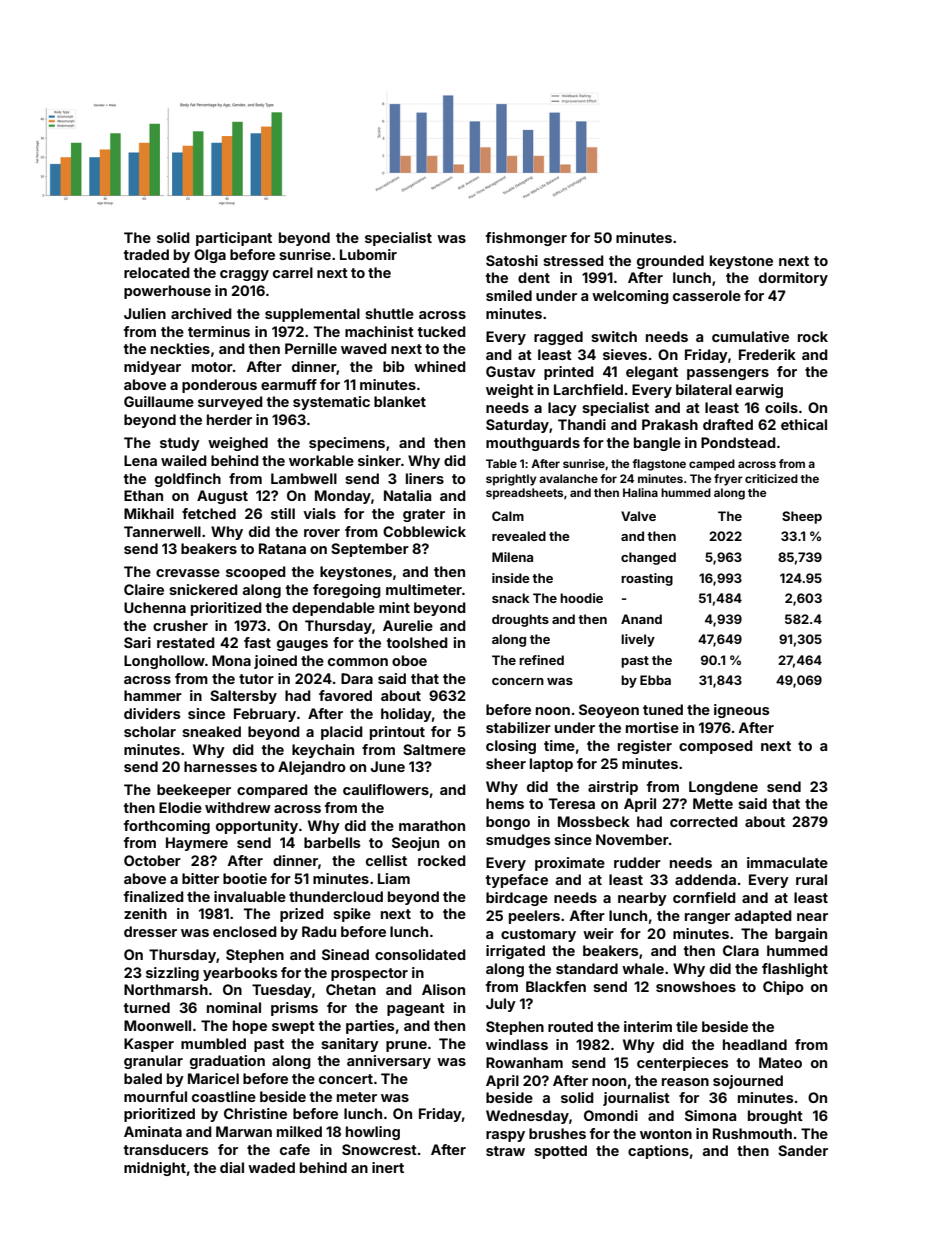  What do you see at coordinates (519, 536) in the image?
I see `revealed` at bounding box center [519, 536].
